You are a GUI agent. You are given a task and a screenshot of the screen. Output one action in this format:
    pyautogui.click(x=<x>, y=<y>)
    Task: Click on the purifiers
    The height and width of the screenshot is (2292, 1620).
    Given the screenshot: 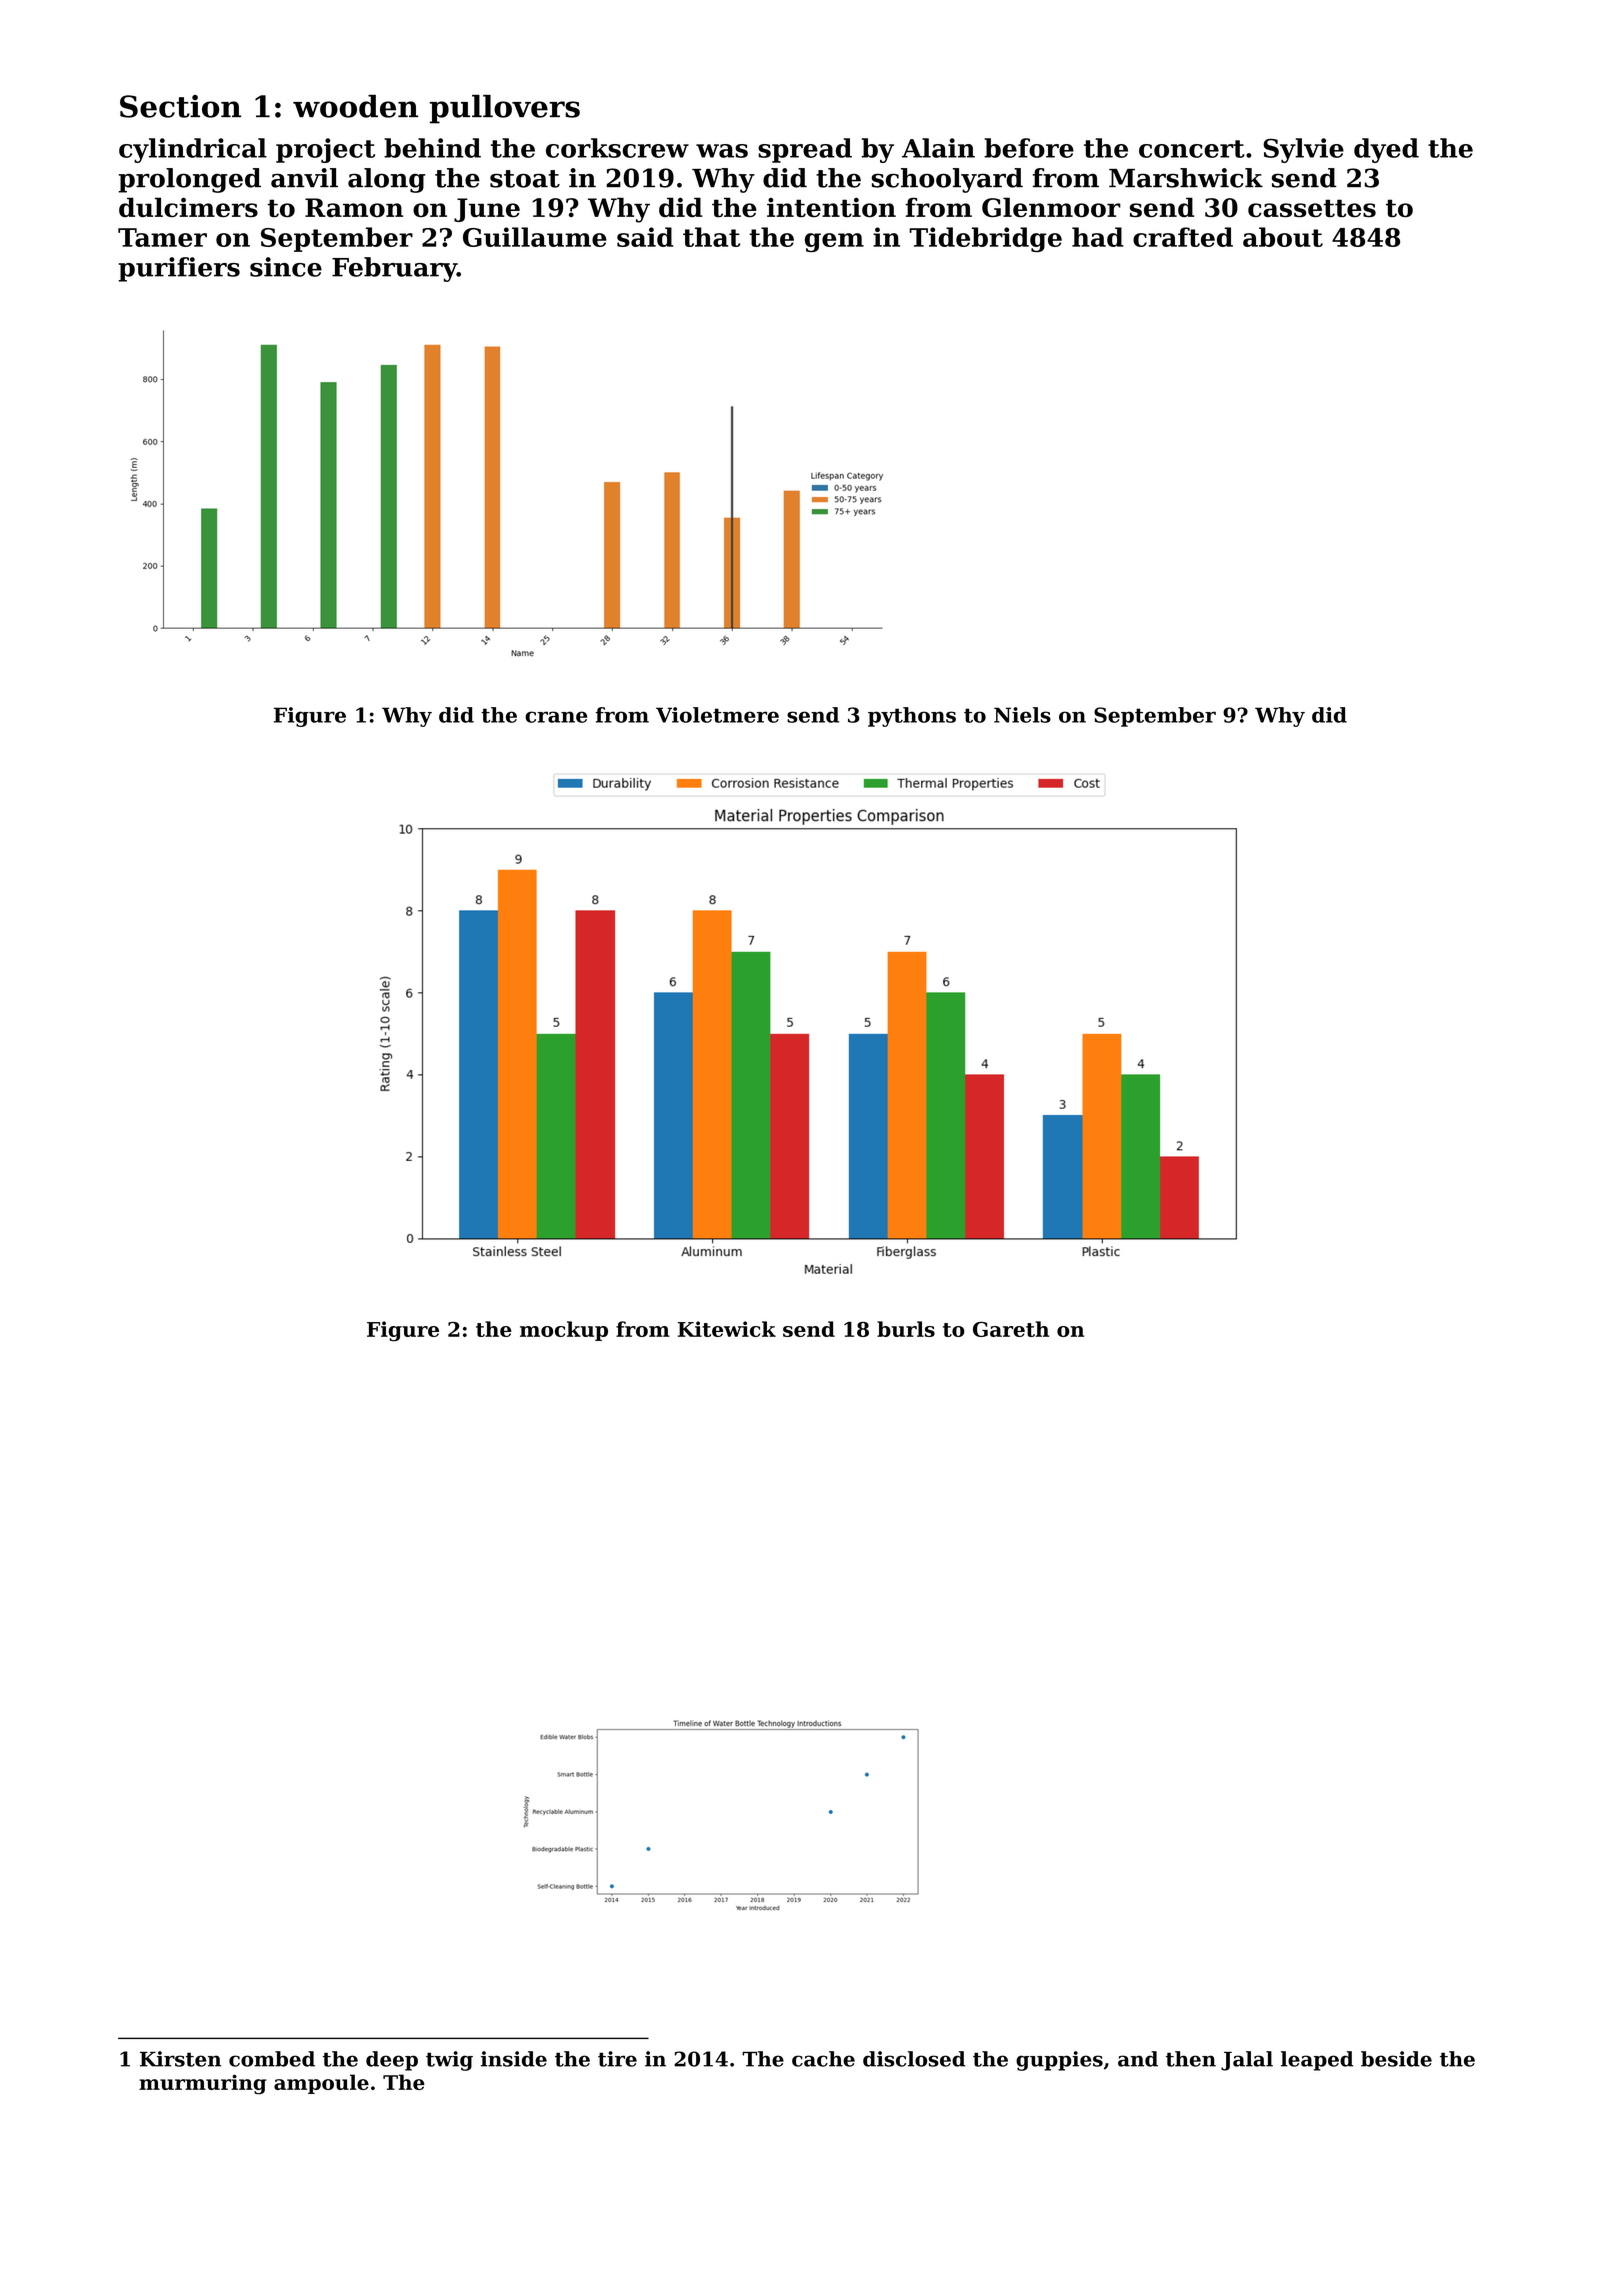 What is the action you would take?
    pyautogui.click(x=179, y=269)
